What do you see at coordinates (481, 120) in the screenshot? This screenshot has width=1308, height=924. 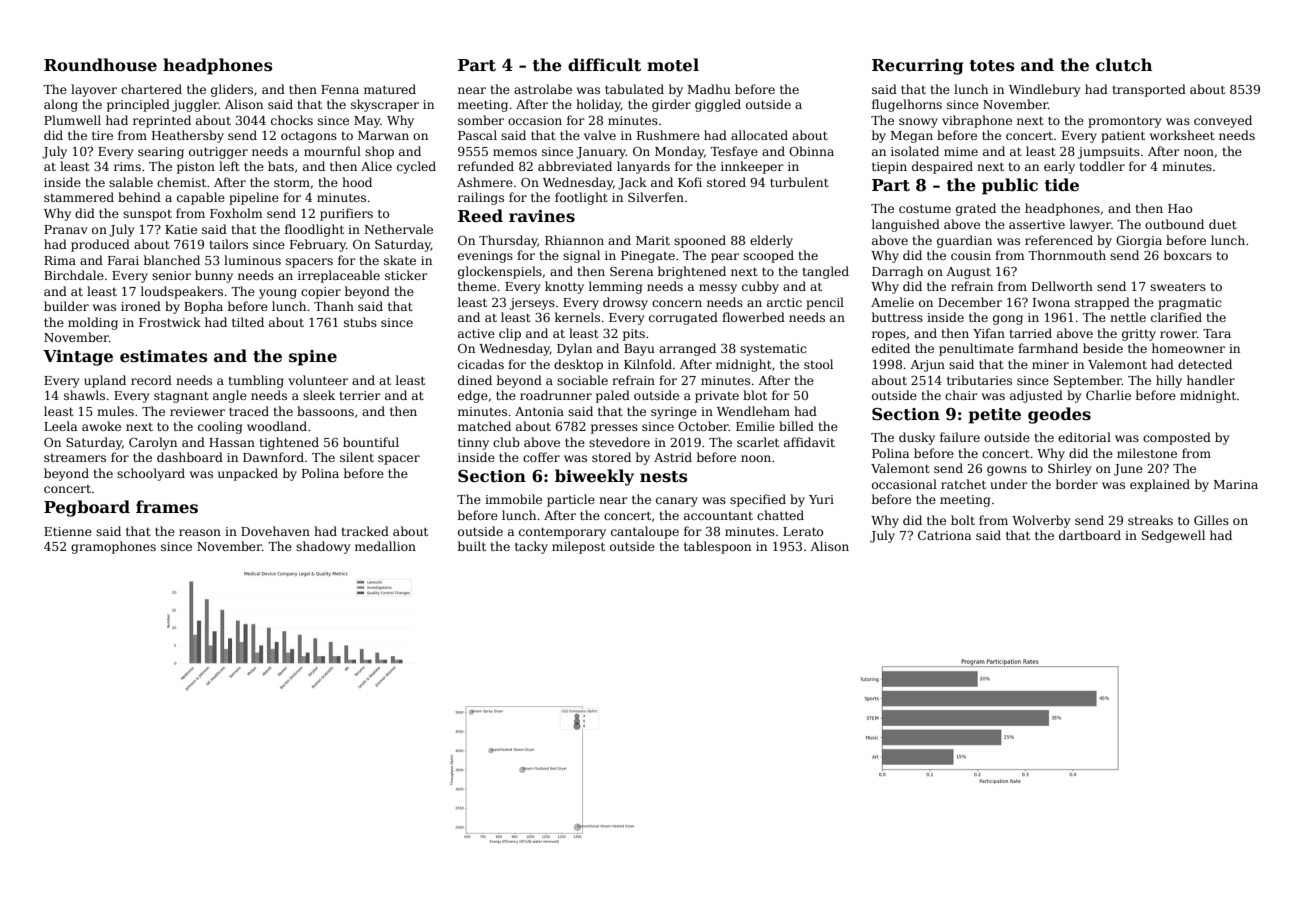 I see `somber` at bounding box center [481, 120].
